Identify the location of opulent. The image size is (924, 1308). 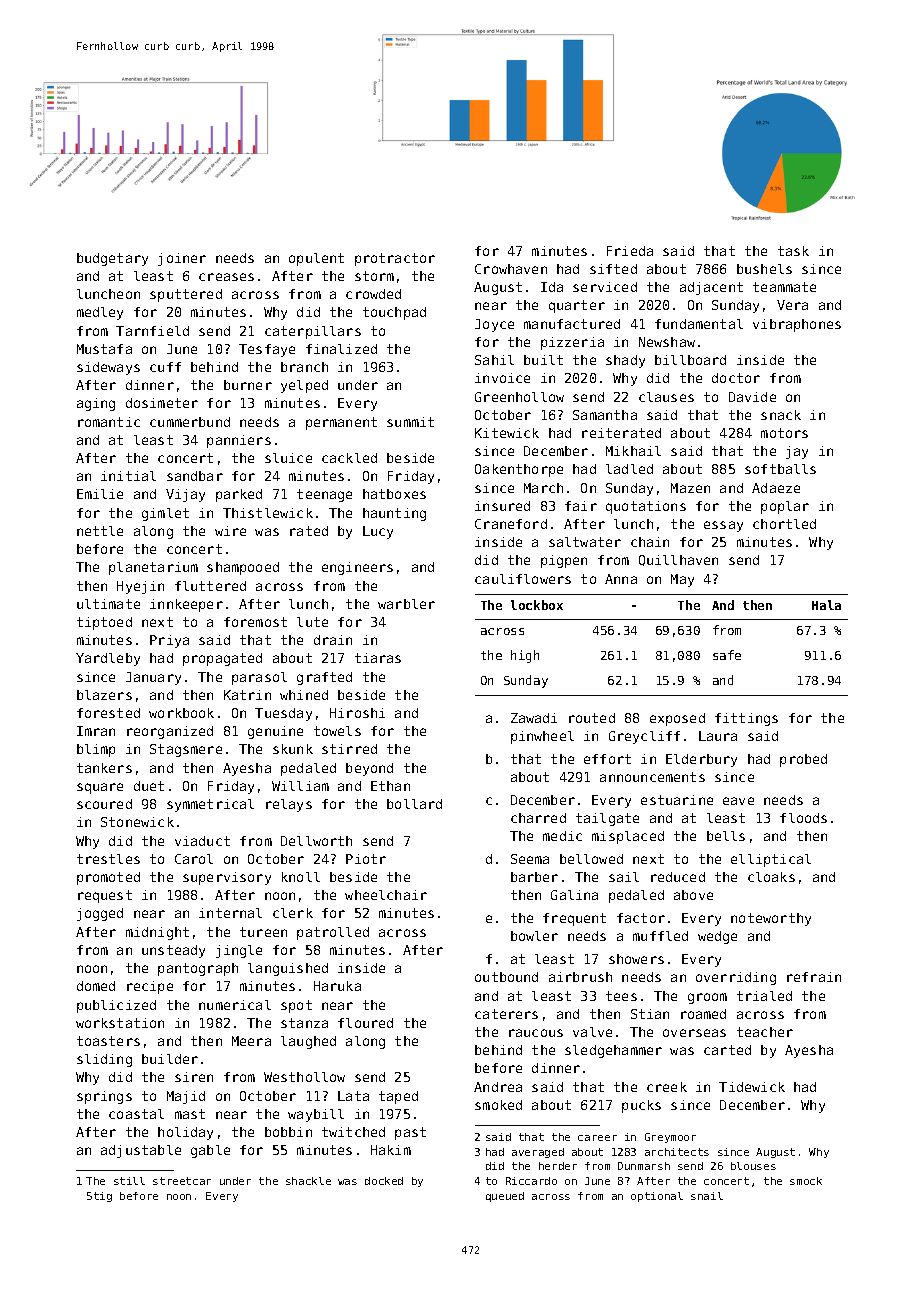
(316, 259).
